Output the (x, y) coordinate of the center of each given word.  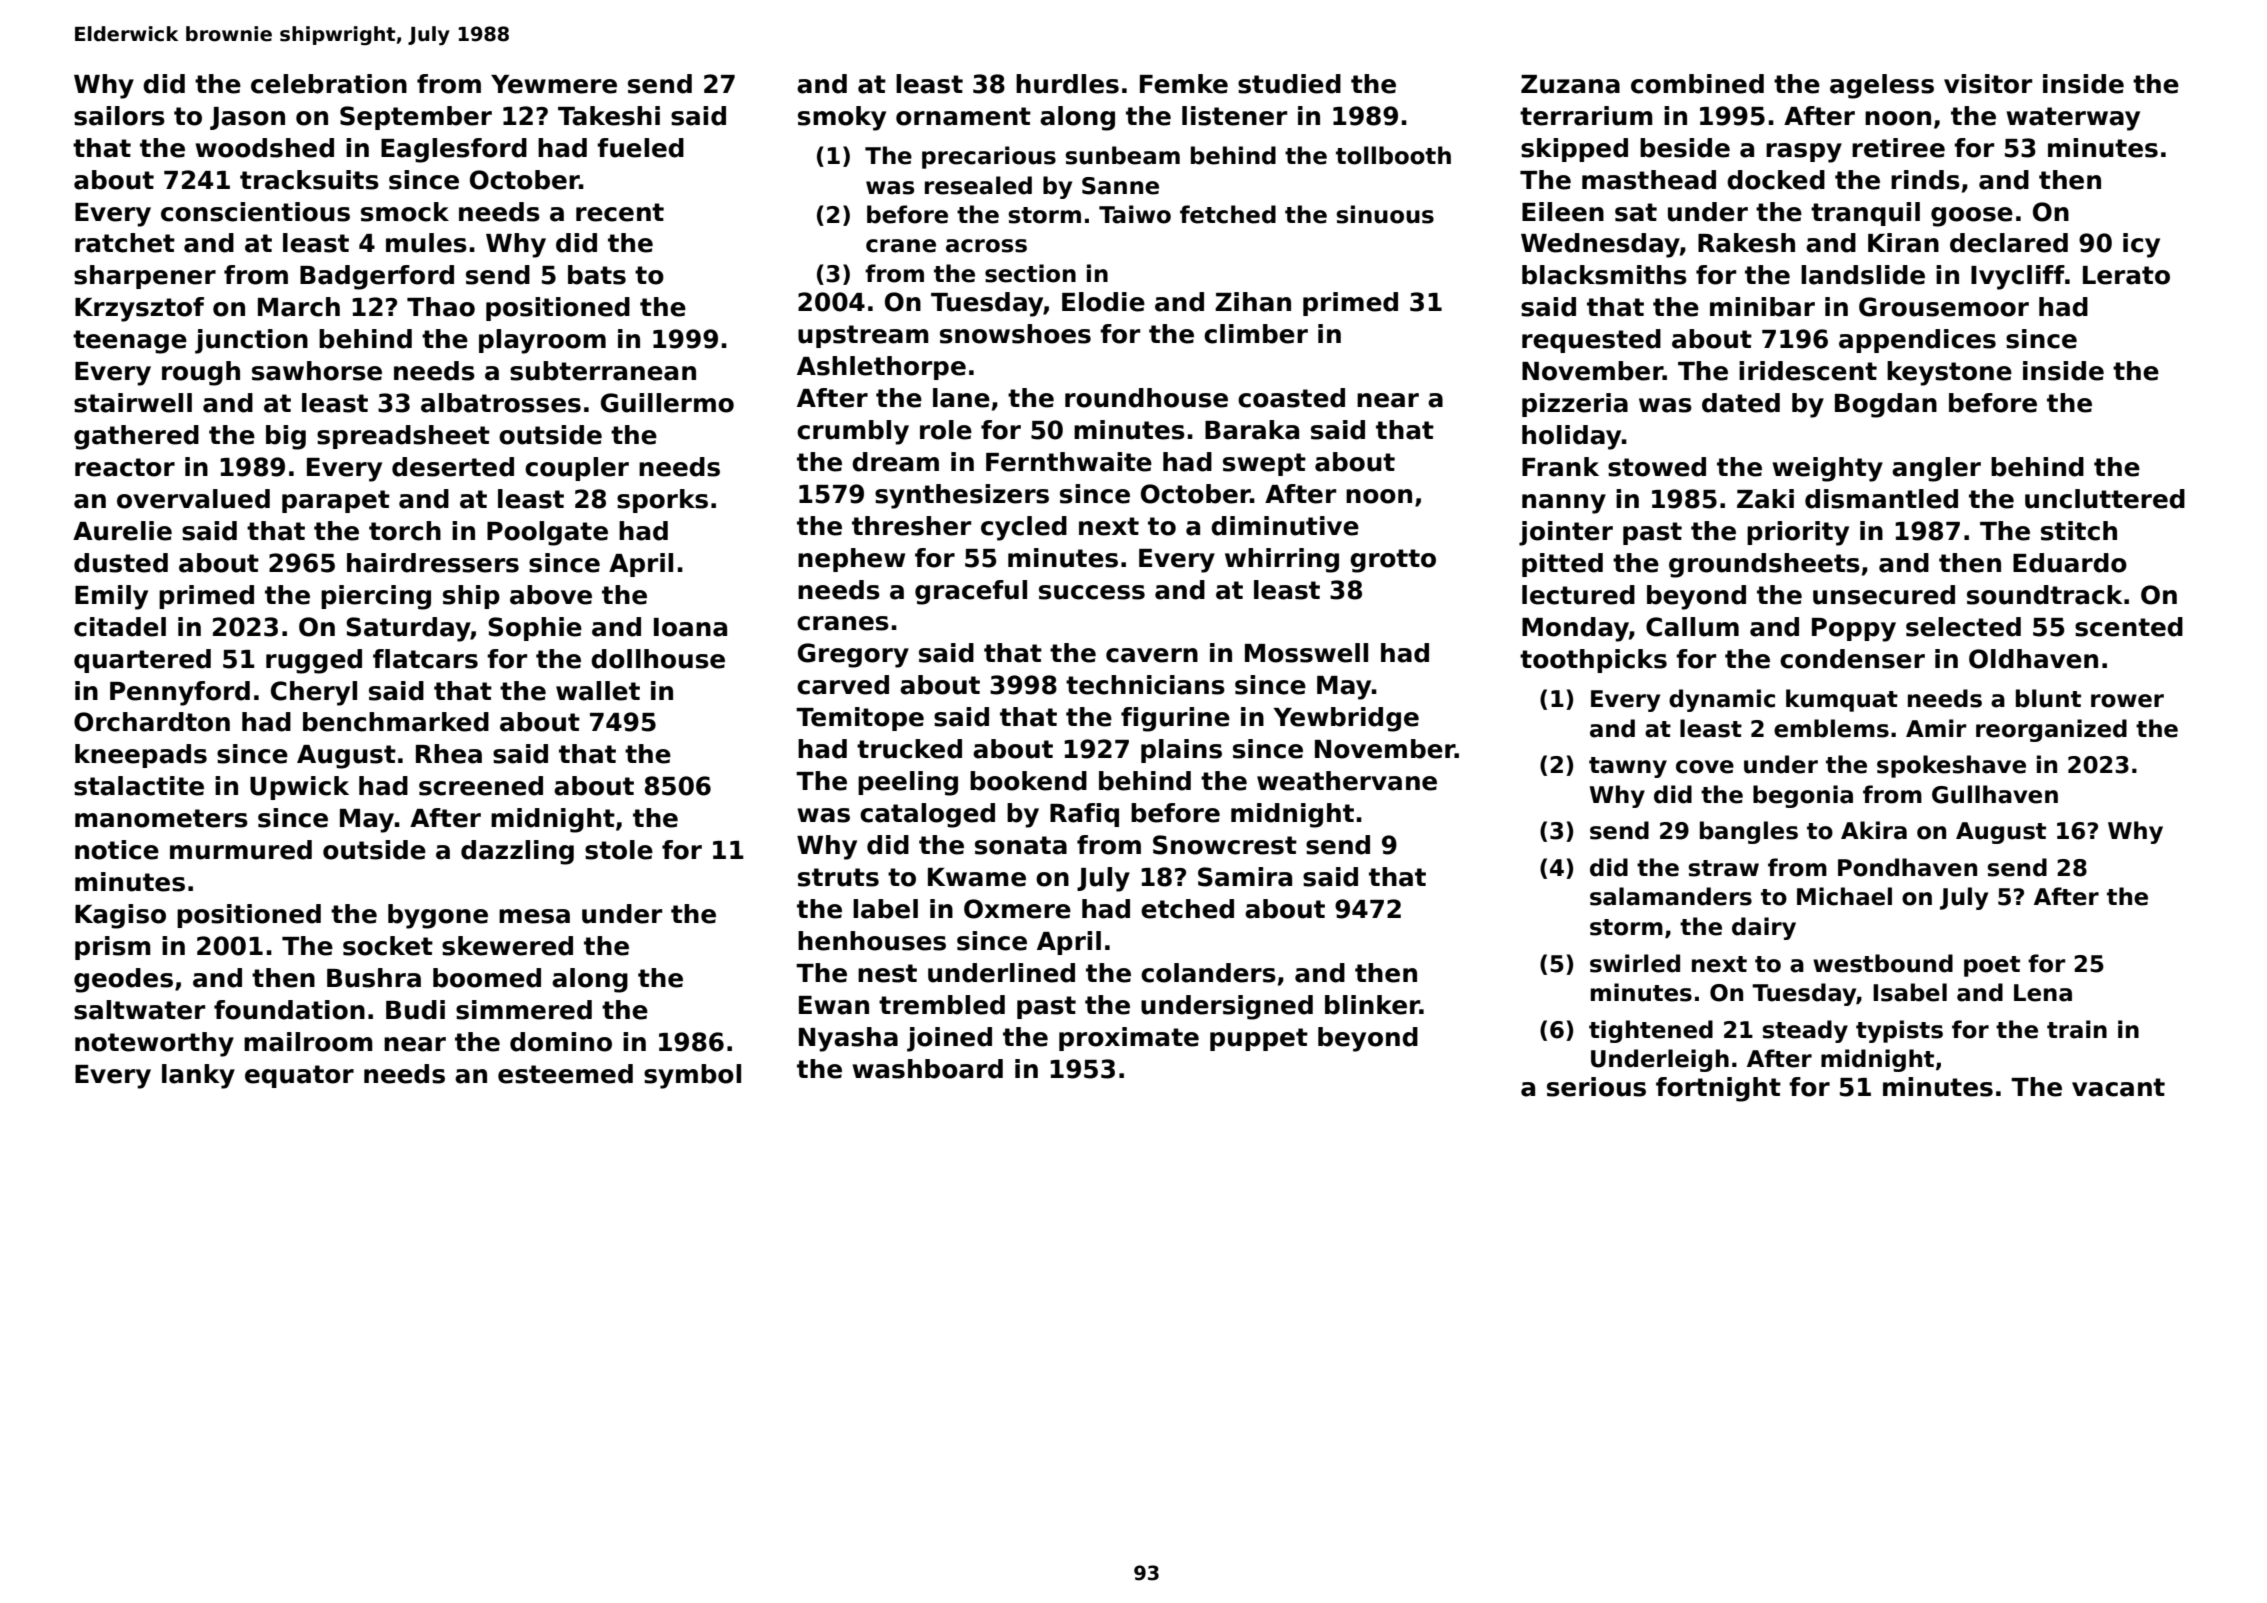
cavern (1152, 655)
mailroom (308, 1042)
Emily (111, 597)
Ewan (834, 1005)
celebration (329, 84)
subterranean (603, 371)
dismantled (1881, 499)
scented (2129, 627)
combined (1697, 84)
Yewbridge (1346, 719)
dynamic (1722, 700)
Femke (1184, 84)
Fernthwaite (1069, 462)
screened (481, 786)
